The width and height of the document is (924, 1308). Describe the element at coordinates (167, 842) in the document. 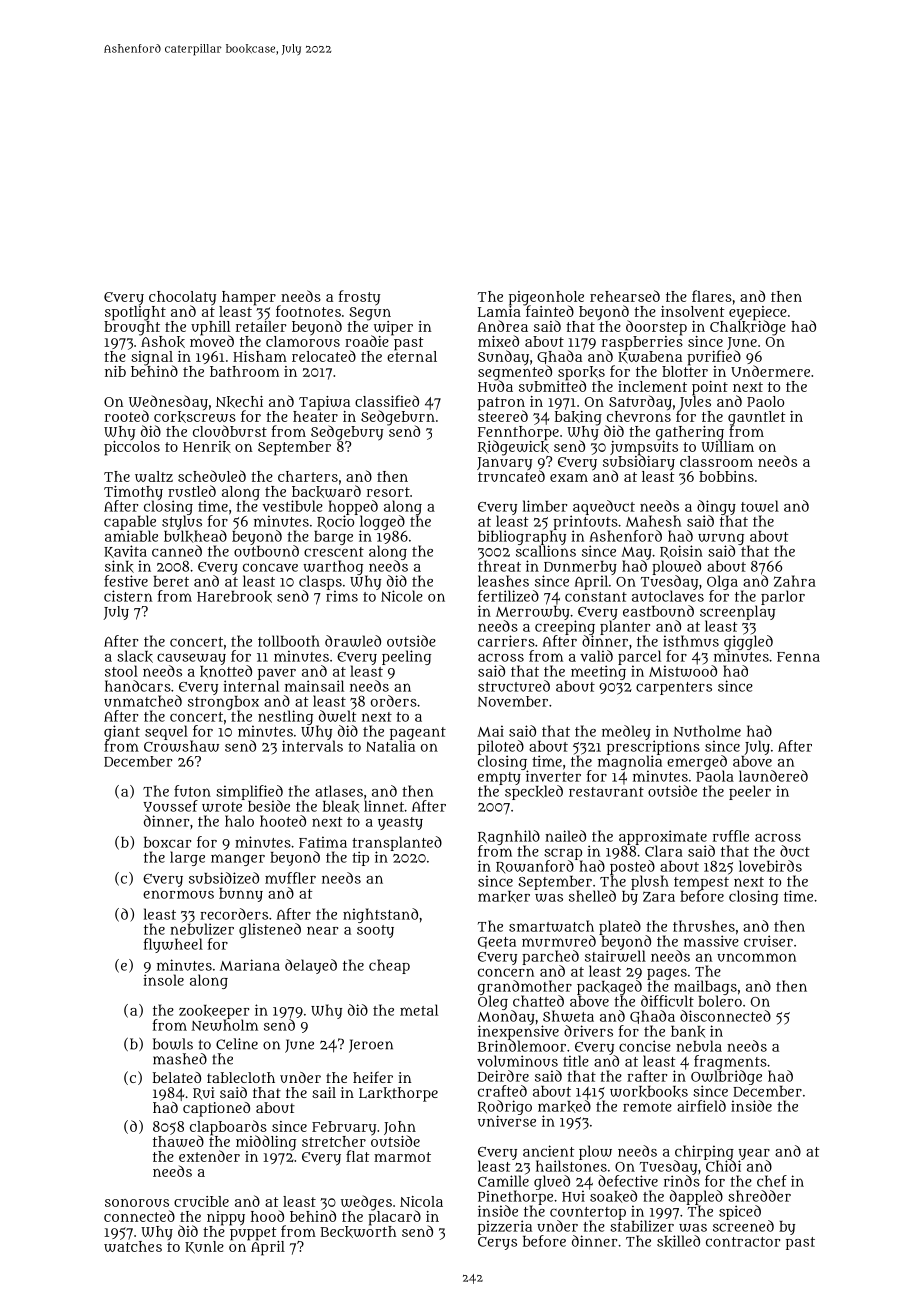

I see `boxcar` at that location.
